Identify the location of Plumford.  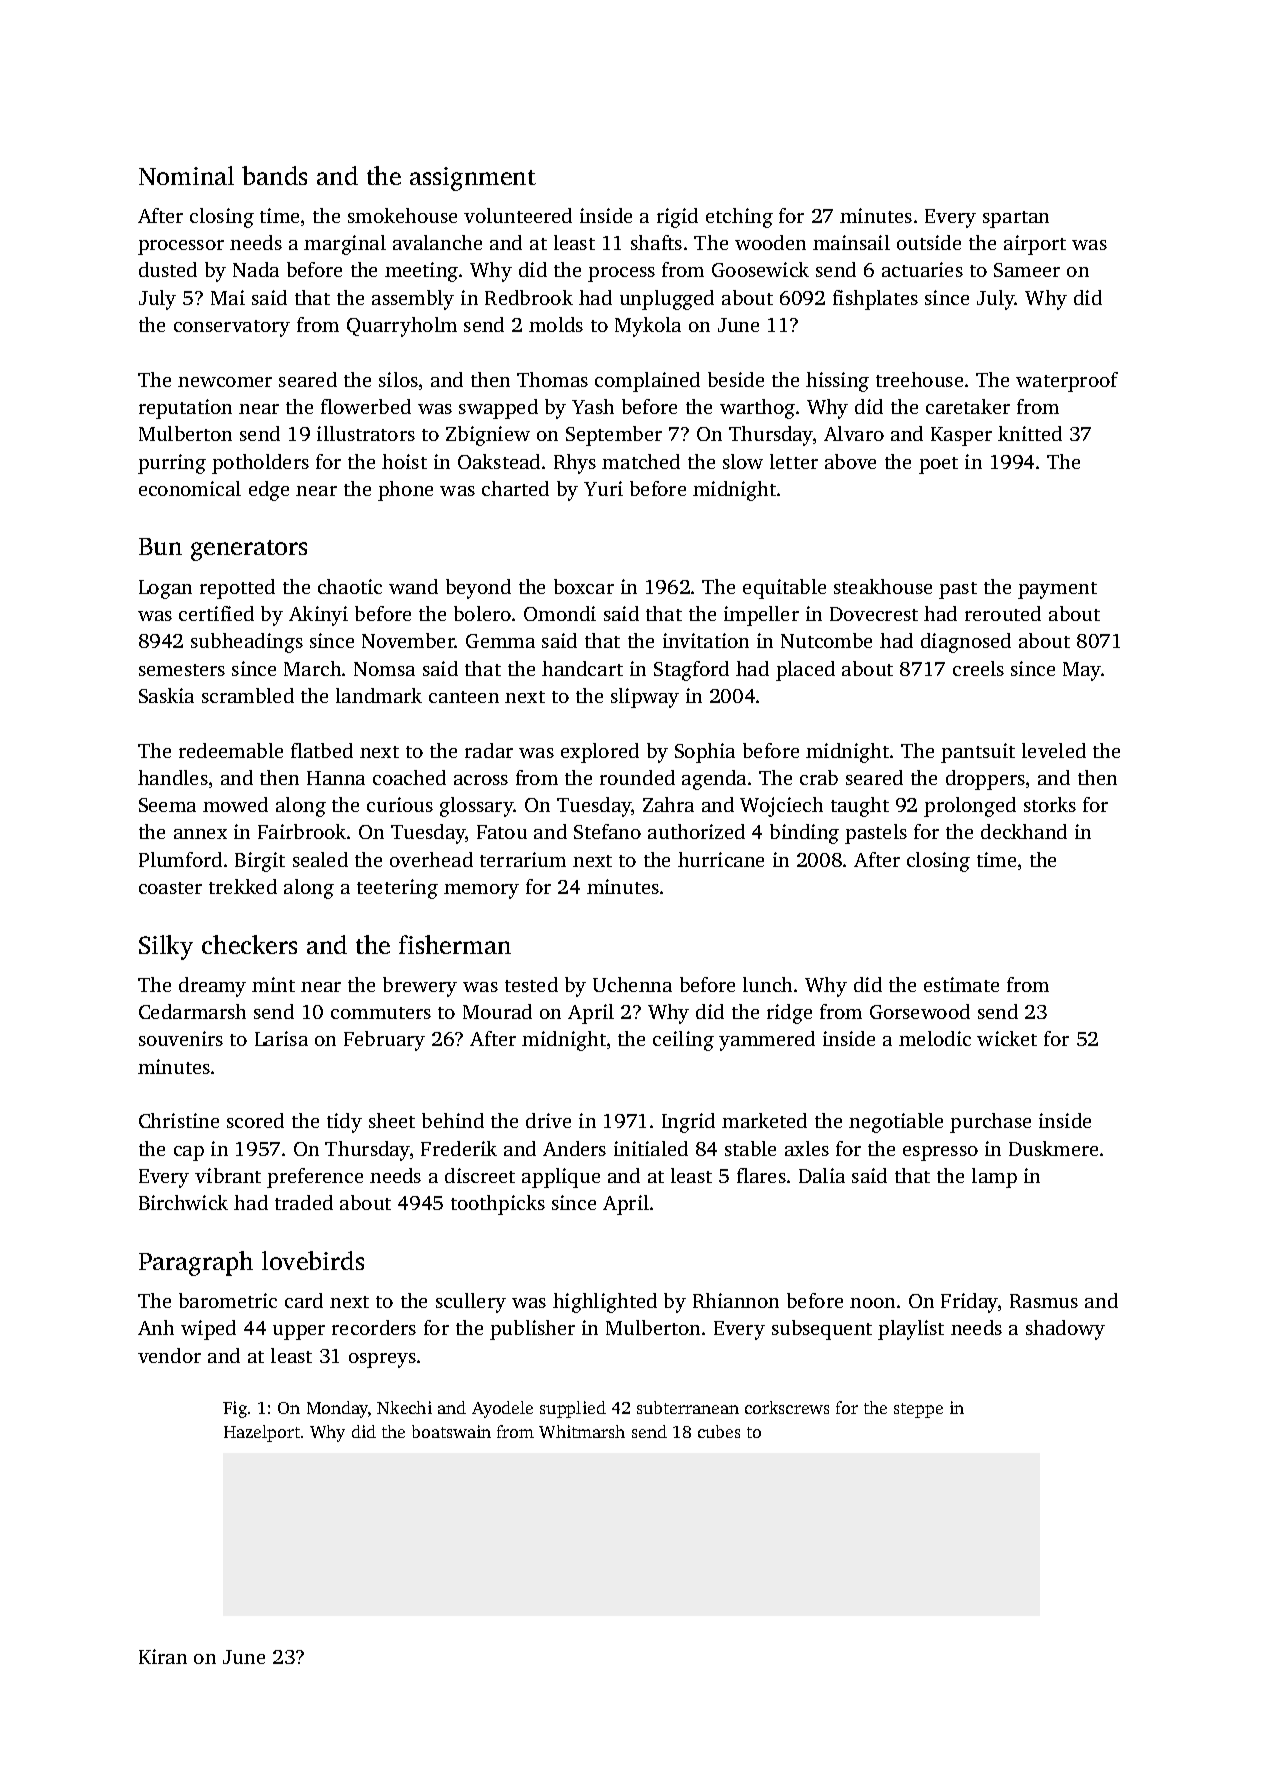
(180, 859).
